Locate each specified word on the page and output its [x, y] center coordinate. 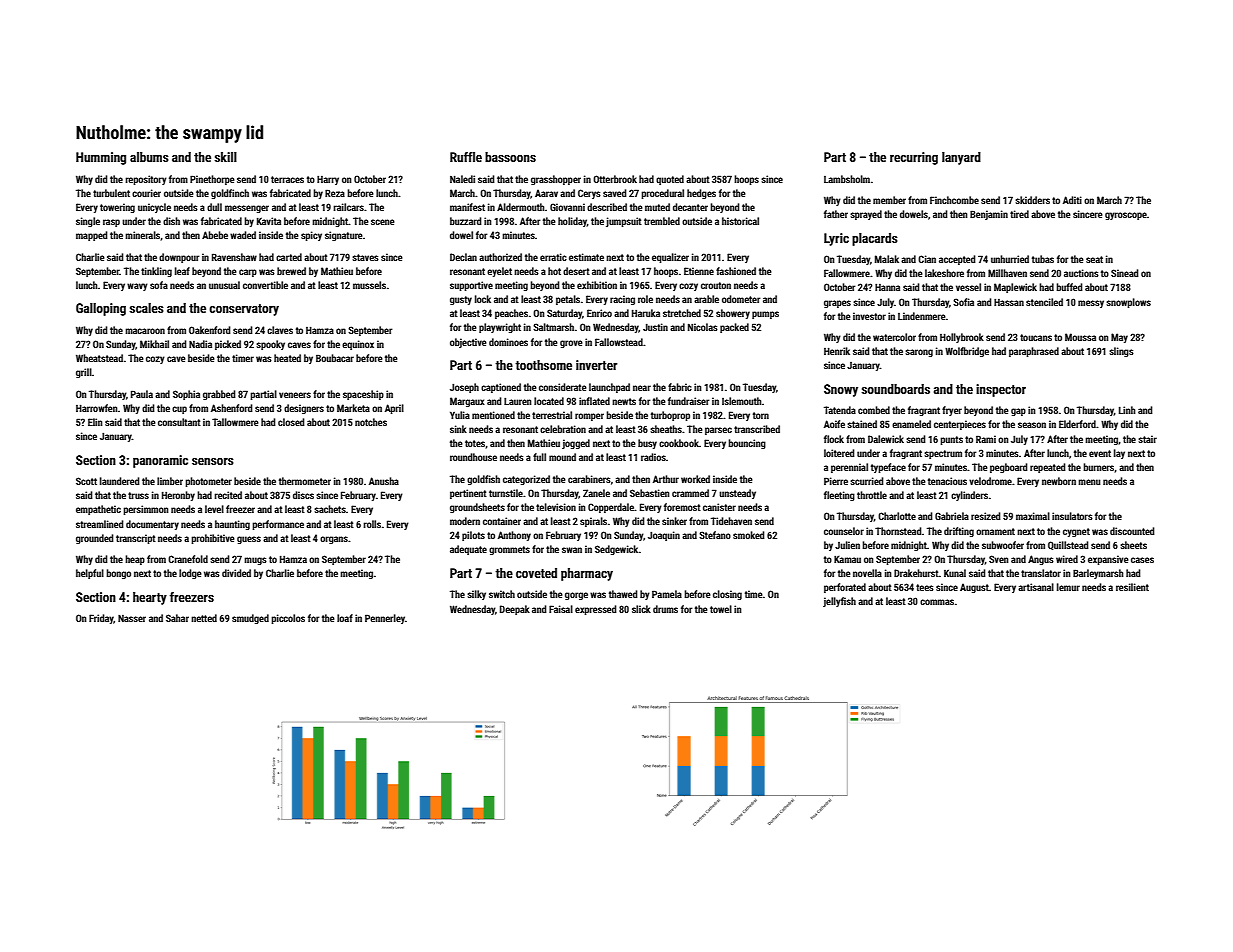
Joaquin [664, 536]
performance [278, 525]
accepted [957, 260]
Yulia [460, 415]
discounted [1132, 531]
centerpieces [960, 425]
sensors [213, 461]
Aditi [1072, 200]
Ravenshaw [234, 257]
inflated [594, 401]
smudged [250, 619]
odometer [741, 299]
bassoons [510, 157]
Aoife [834, 424]
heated [287, 358]
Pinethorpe [212, 180]
